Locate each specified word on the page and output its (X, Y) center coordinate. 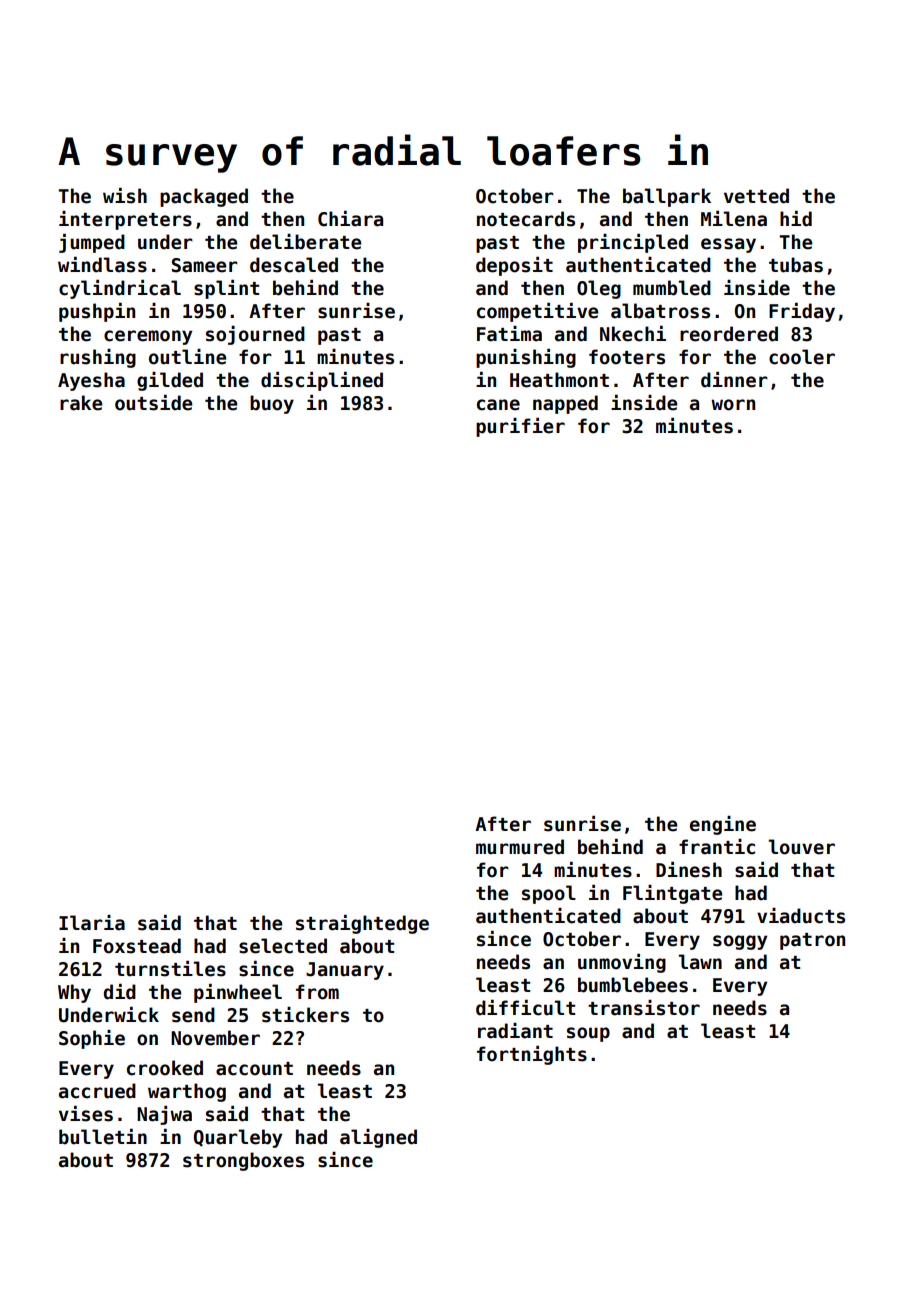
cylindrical (120, 289)
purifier (520, 427)
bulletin (103, 1137)
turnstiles (170, 969)
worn (733, 405)
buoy (272, 404)
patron (812, 941)
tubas (796, 265)
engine (723, 825)
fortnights (532, 1055)
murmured (520, 847)
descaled (294, 265)
